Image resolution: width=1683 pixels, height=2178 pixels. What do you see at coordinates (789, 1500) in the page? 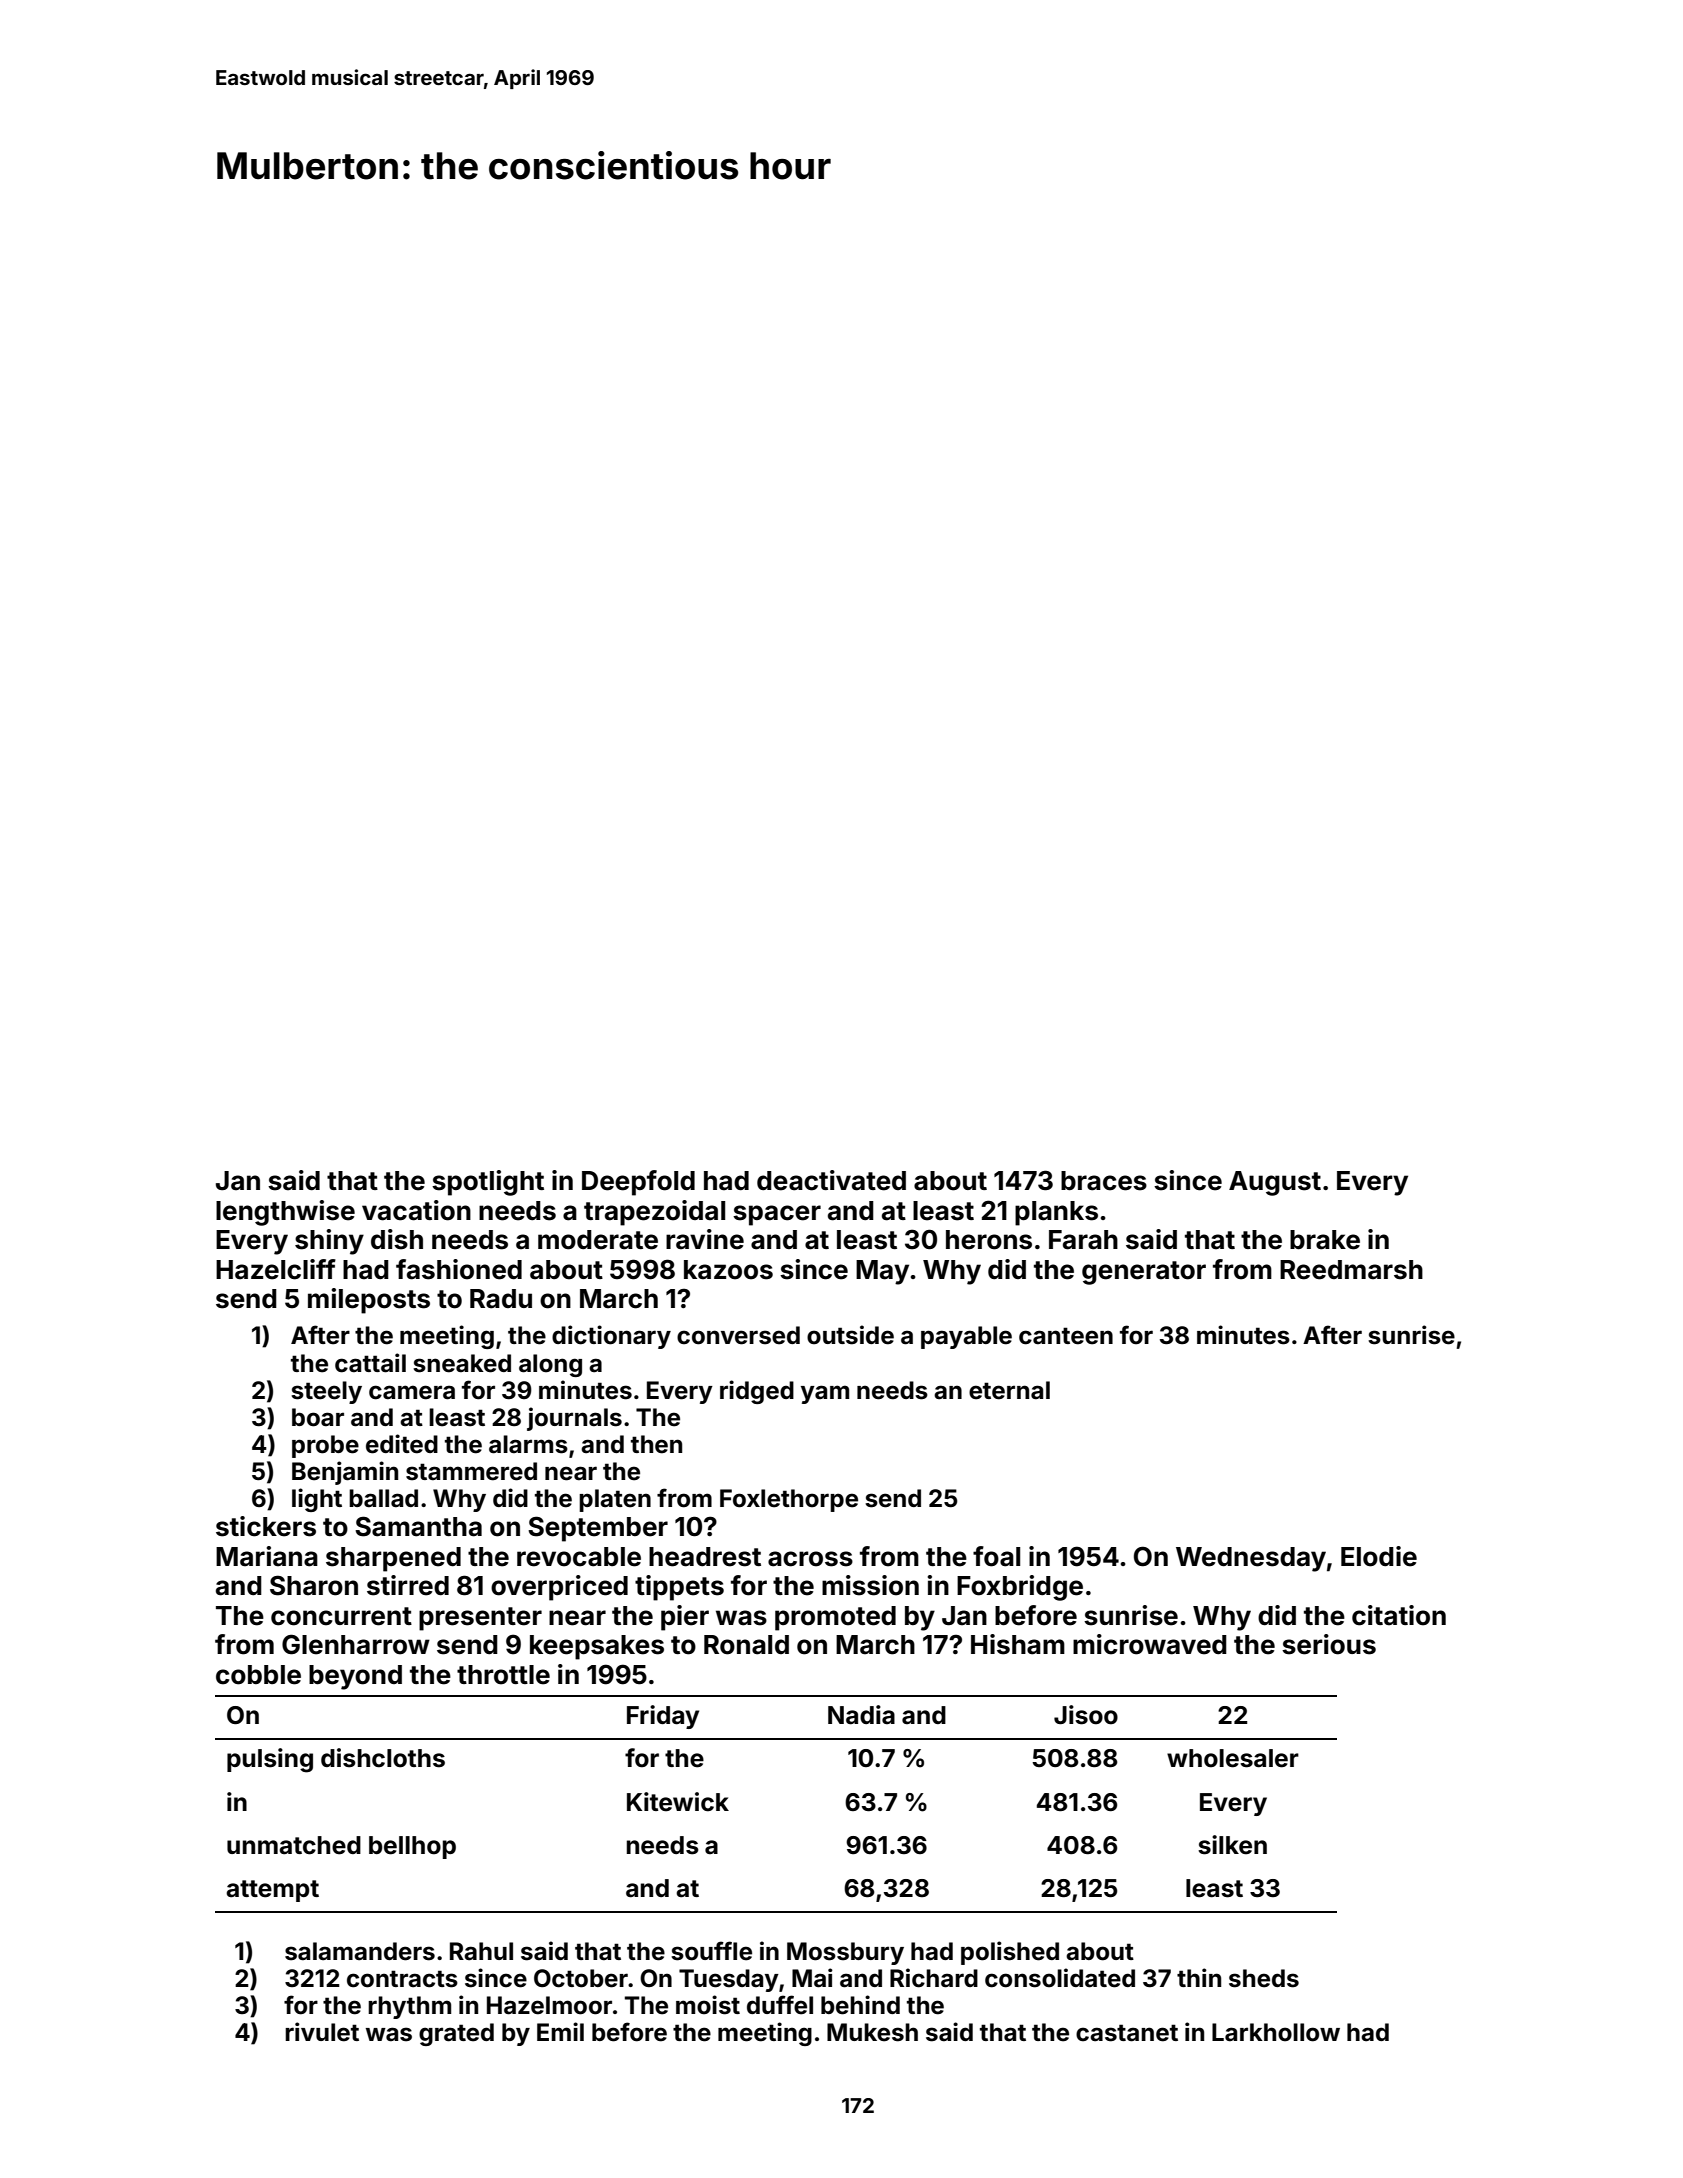
I see `Foxlethorpe` at bounding box center [789, 1500].
